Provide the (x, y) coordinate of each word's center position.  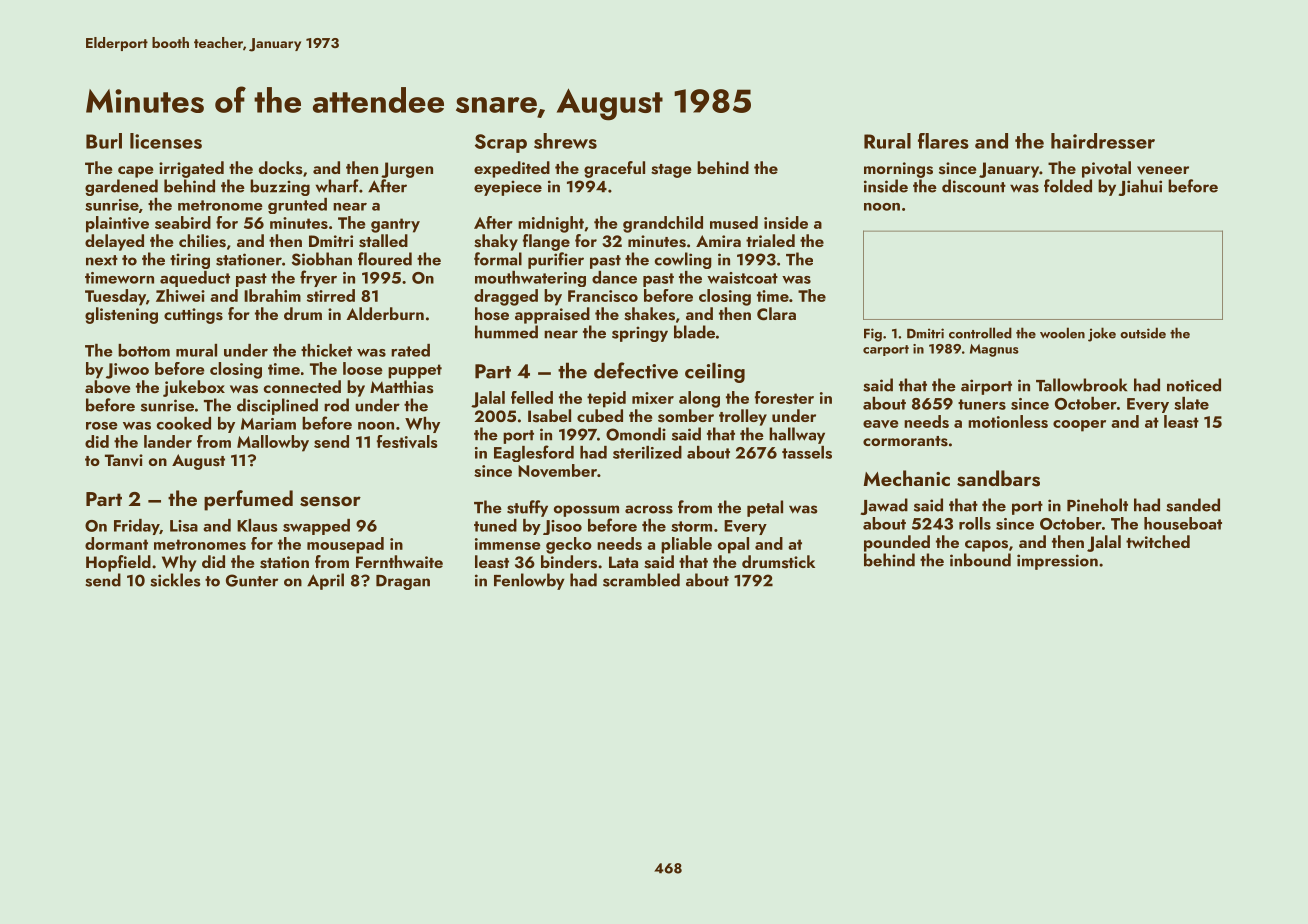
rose (102, 426)
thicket (326, 350)
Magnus (994, 350)
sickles (176, 580)
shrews (565, 141)
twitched (1158, 541)
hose (492, 314)
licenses (166, 141)
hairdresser (1103, 141)
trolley (743, 417)
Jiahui (1140, 187)
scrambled (641, 580)
